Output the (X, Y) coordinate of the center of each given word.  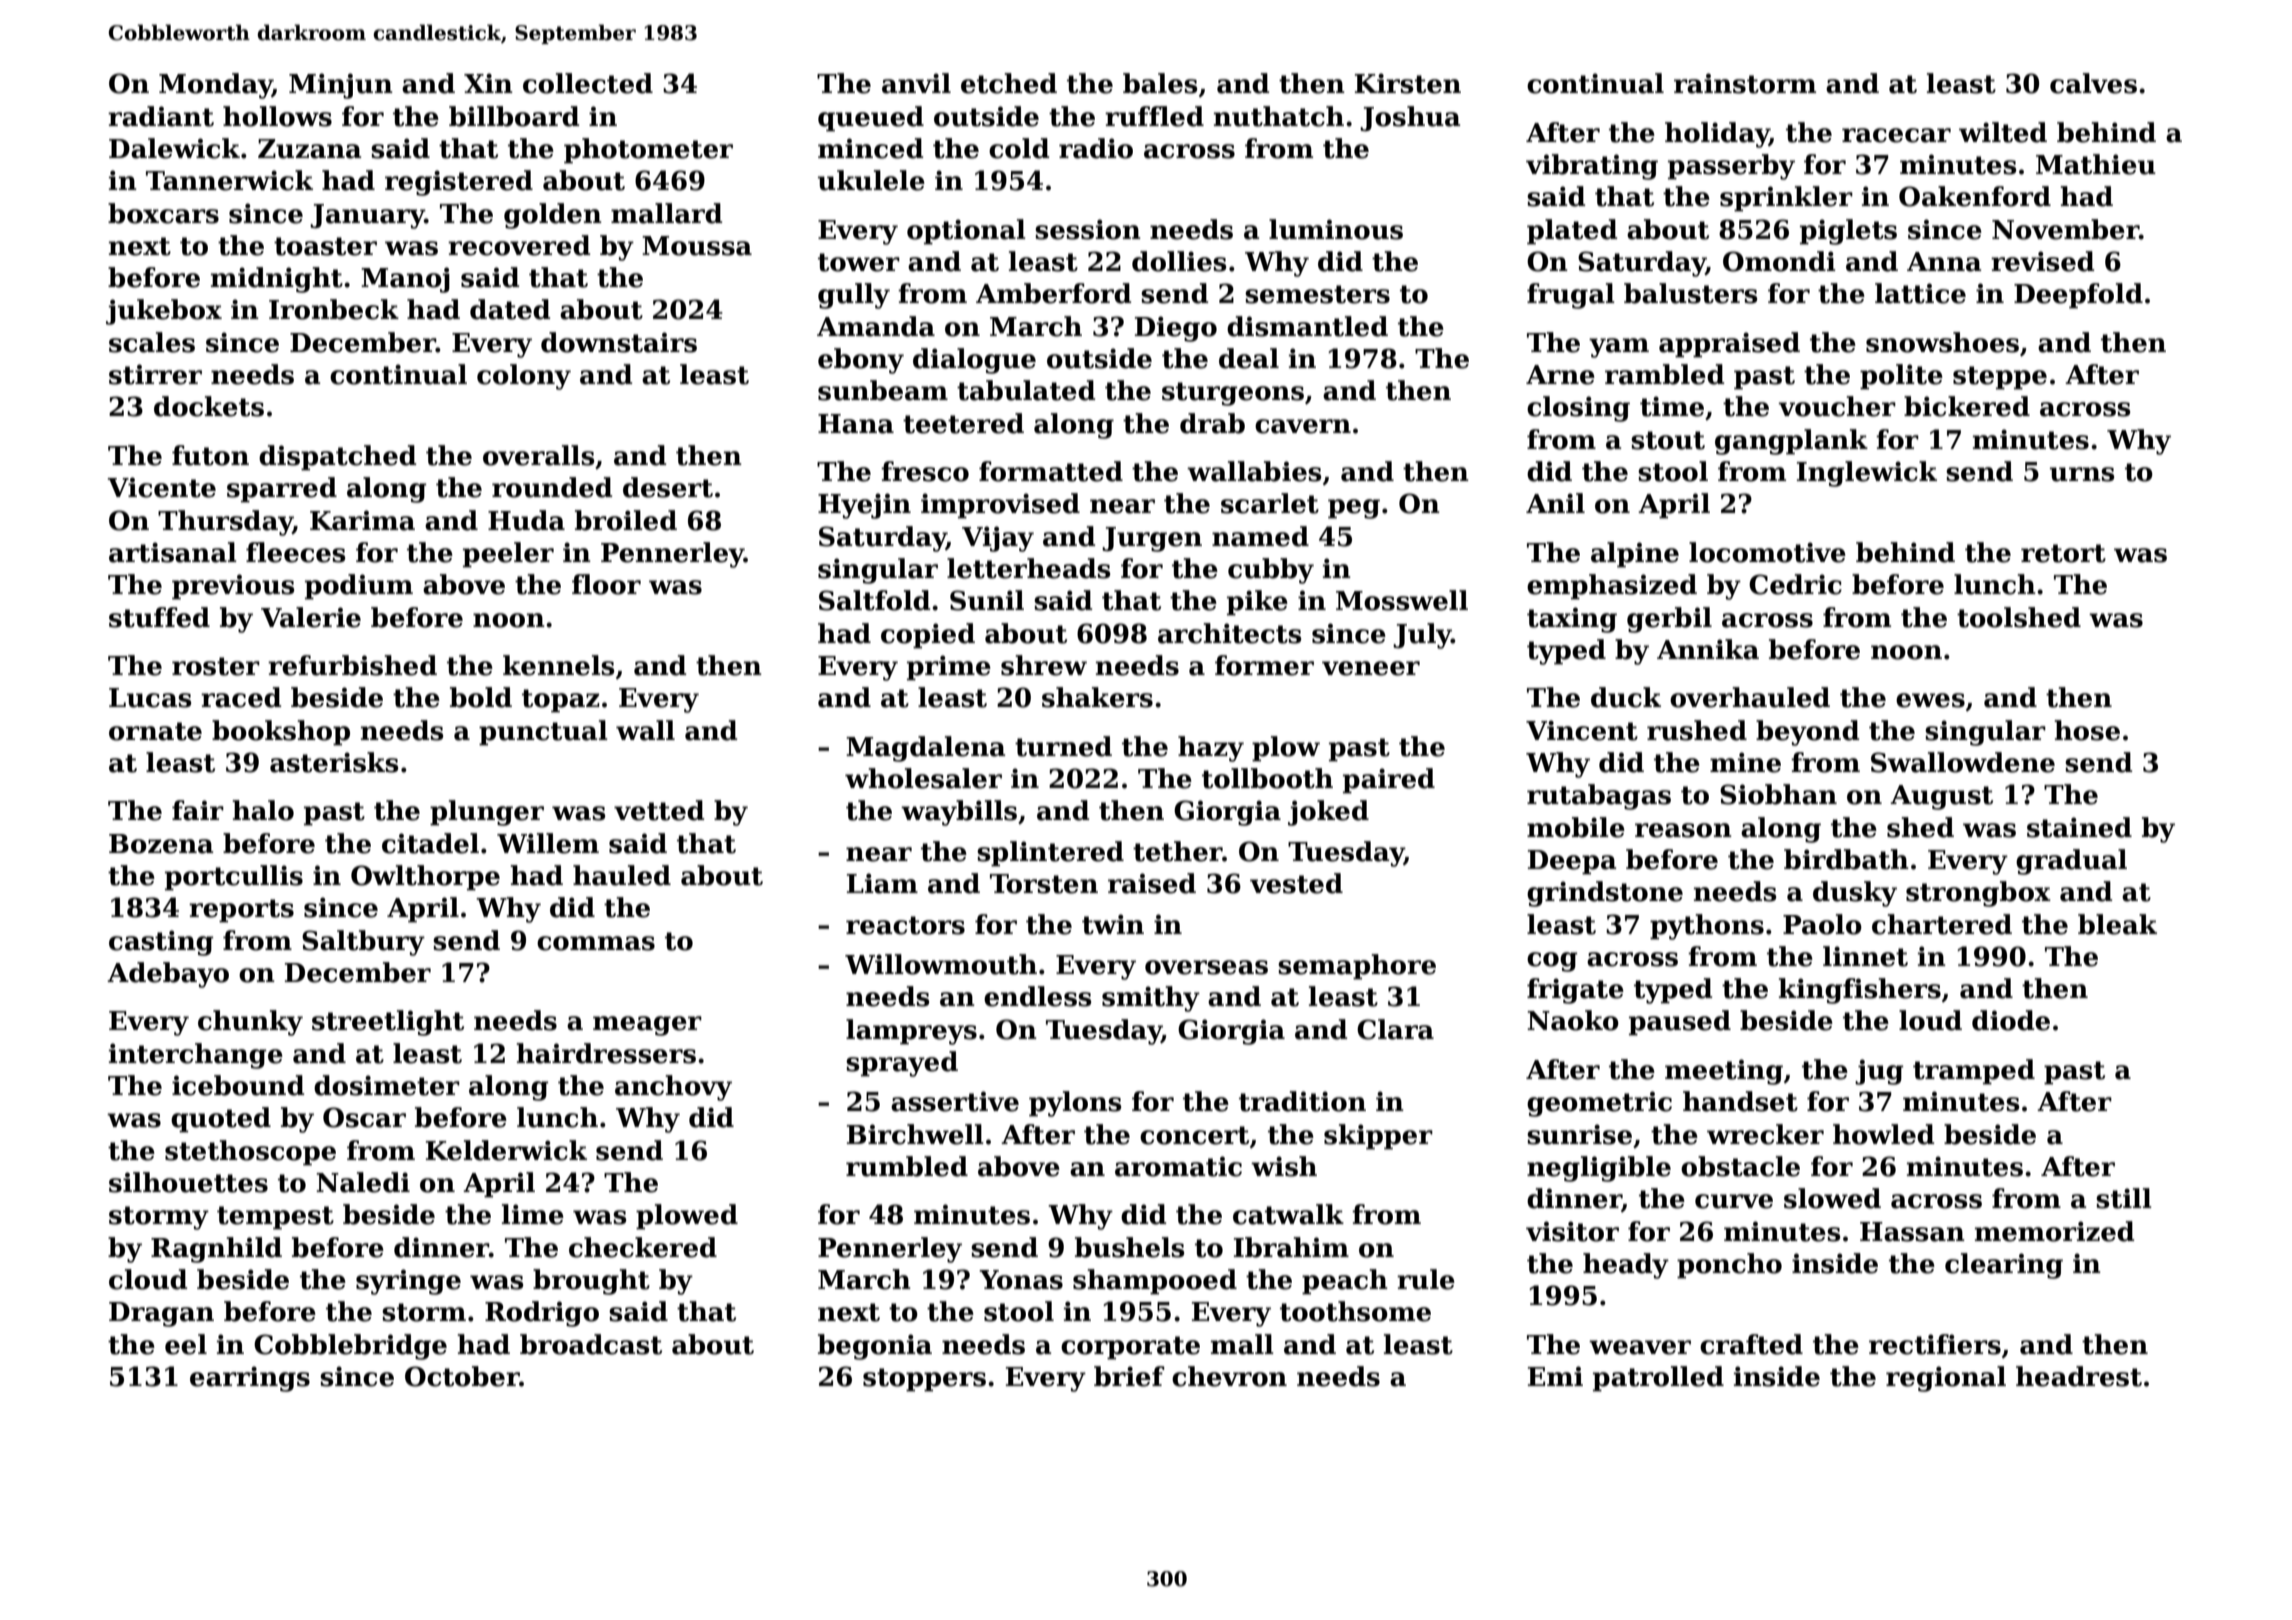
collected (588, 83)
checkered (643, 1247)
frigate (1575, 991)
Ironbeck (334, 309)
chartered (1942, 924)
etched (1009, 83)
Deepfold (2078, 296)
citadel (430, 843)
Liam (882, 883)
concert (1194, 1135)
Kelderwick (506, 1150)
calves (2093, 83)
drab (1212, 423)
